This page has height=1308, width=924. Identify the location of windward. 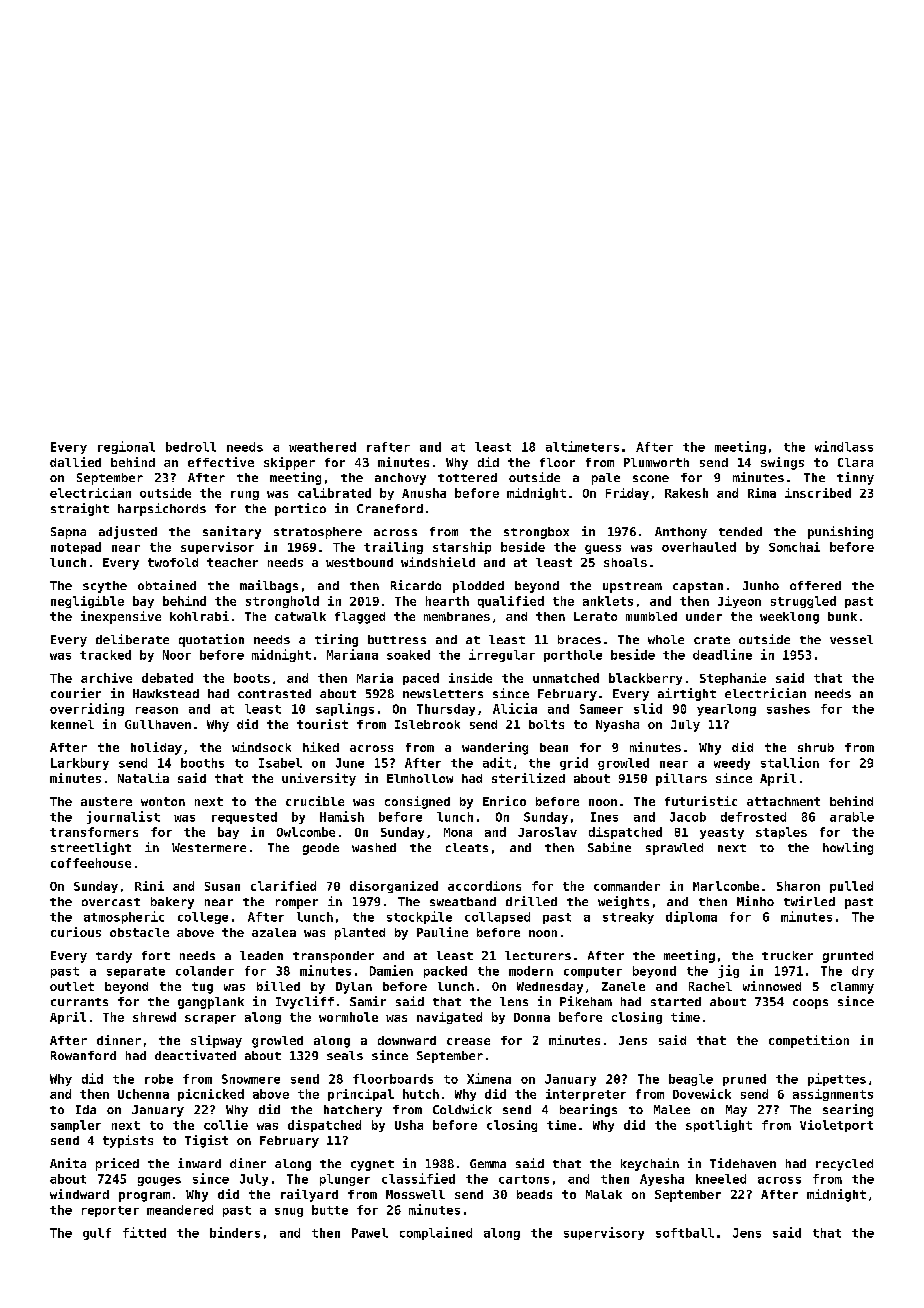
(79, 1194).
